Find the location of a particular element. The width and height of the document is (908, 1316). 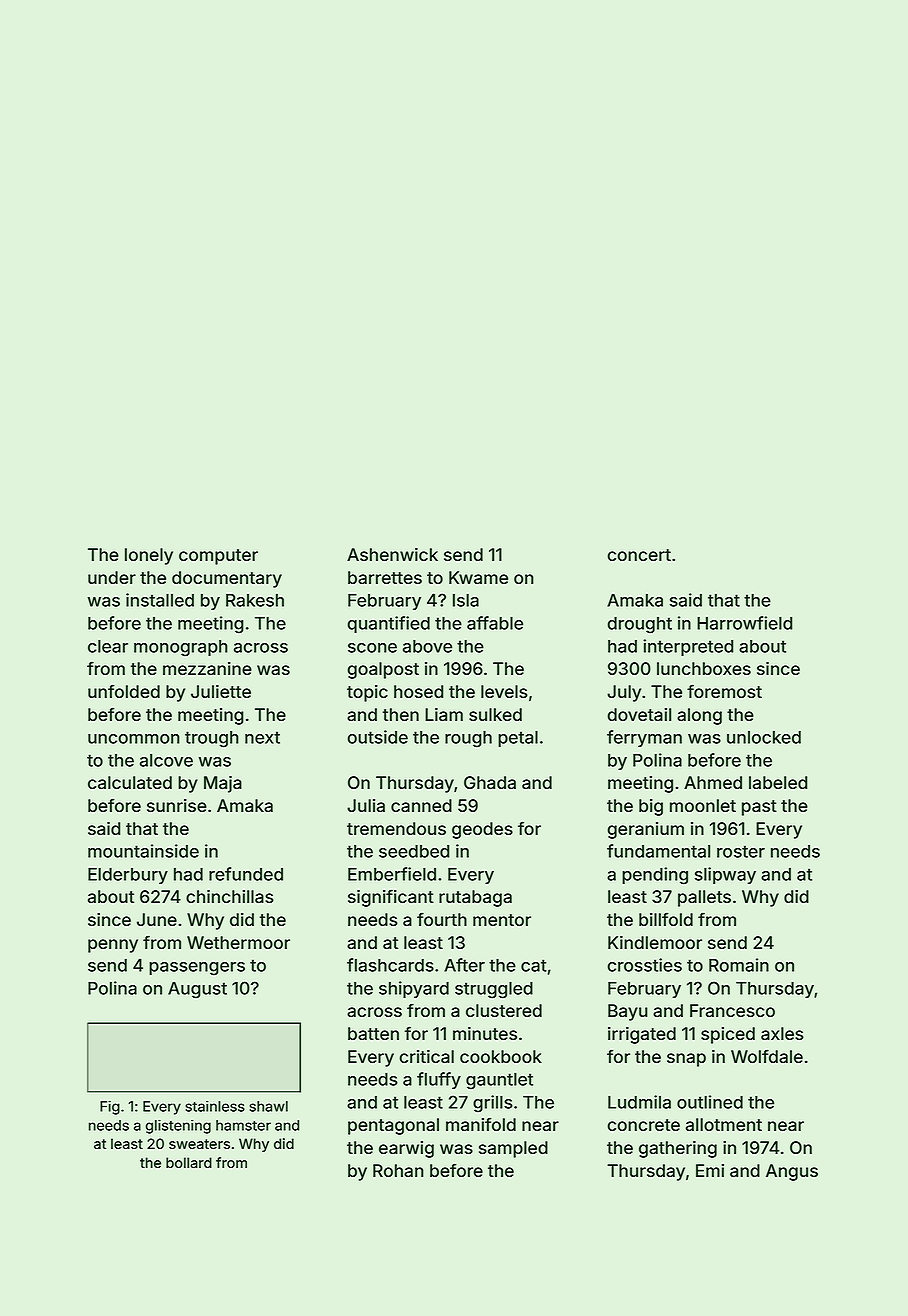

bollard is located at coordinates (189, 1162).
